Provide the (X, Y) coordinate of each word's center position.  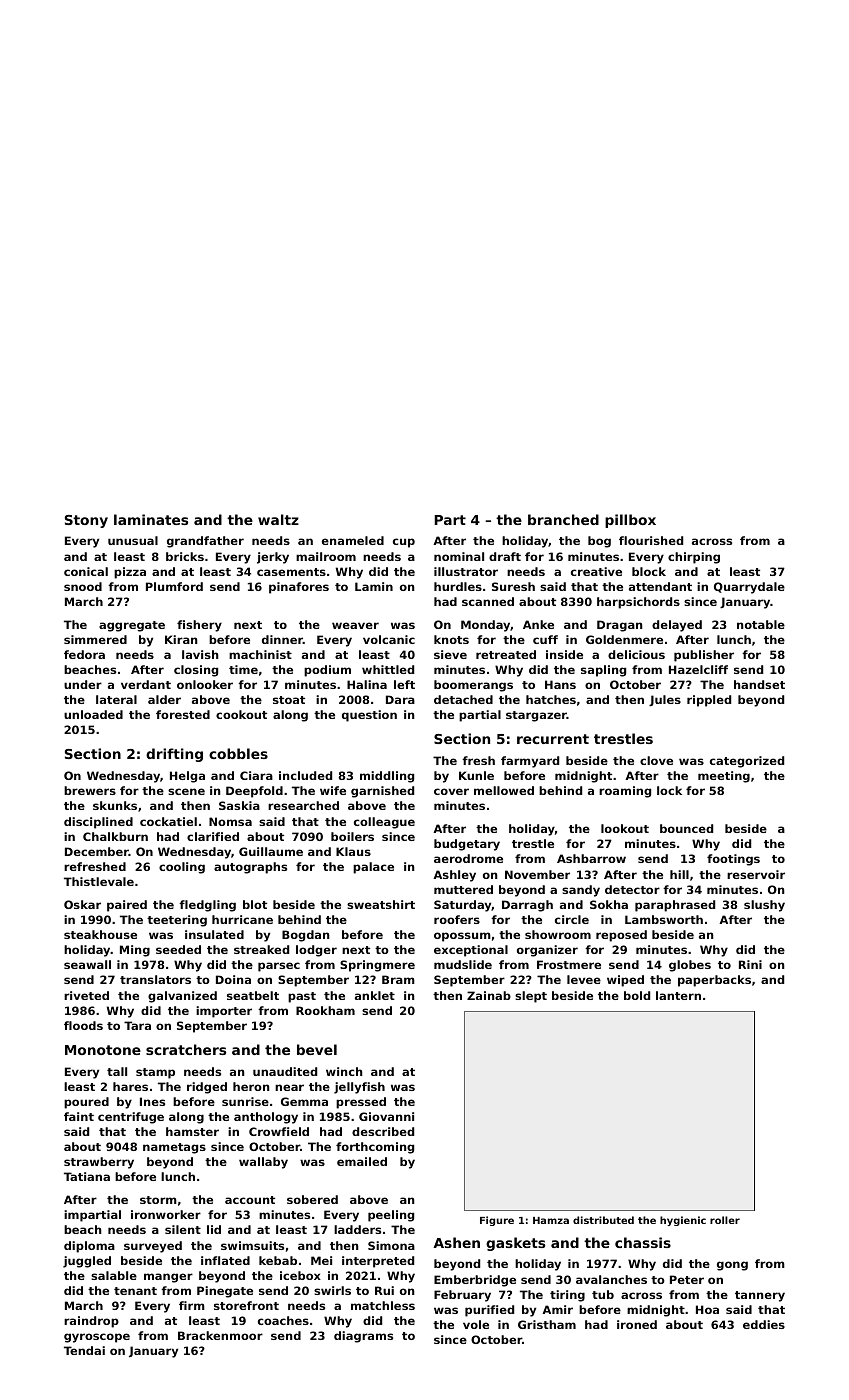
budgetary (467, 845)
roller (725, 1220)
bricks (185, 556)
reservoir (756, 874)
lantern (678, 995)
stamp (155, 1073)
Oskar (82, 904)
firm (192, 1305)
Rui (384, 1290)
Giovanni (386, 1116)
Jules (665, 700)
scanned (488, 601)
